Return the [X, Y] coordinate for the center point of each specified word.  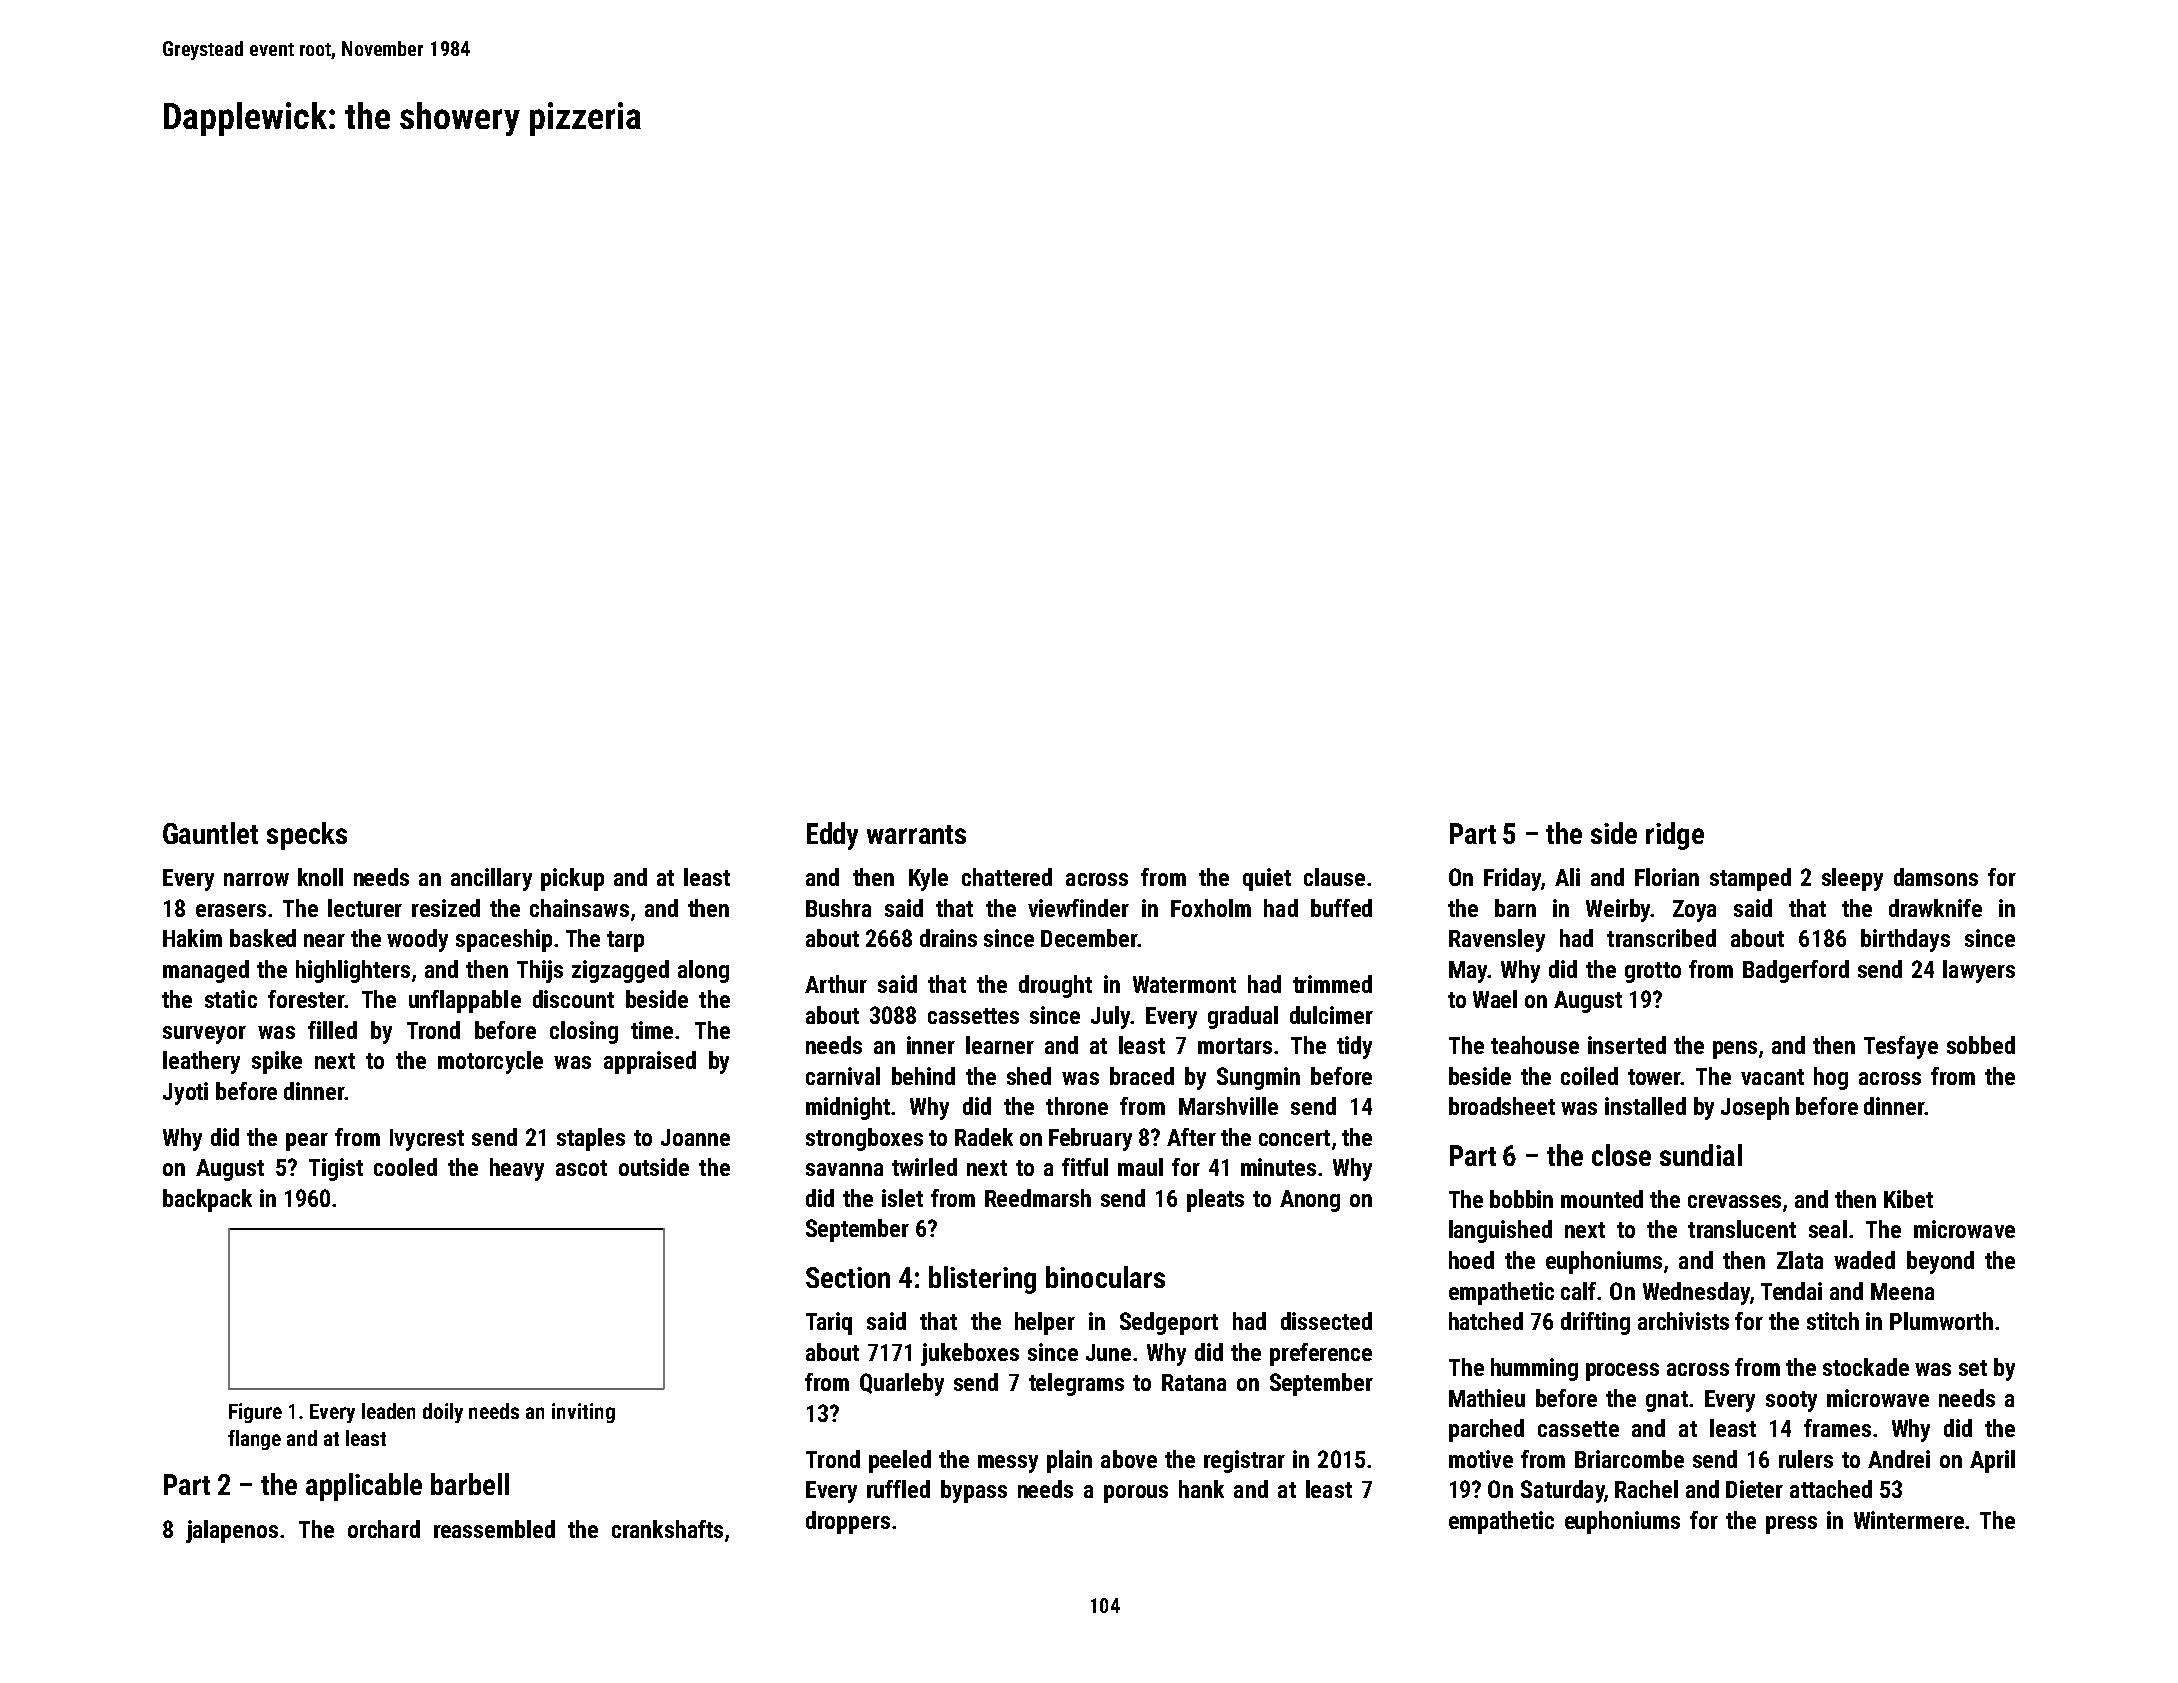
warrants [916, 834]
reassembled [494, 1529]
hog [1831, 1078]
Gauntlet [210, 833]
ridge [1675, 836]
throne [1077, 1106]
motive [1481, 1459]
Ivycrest [427, 1140]
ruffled [898, 1489]
